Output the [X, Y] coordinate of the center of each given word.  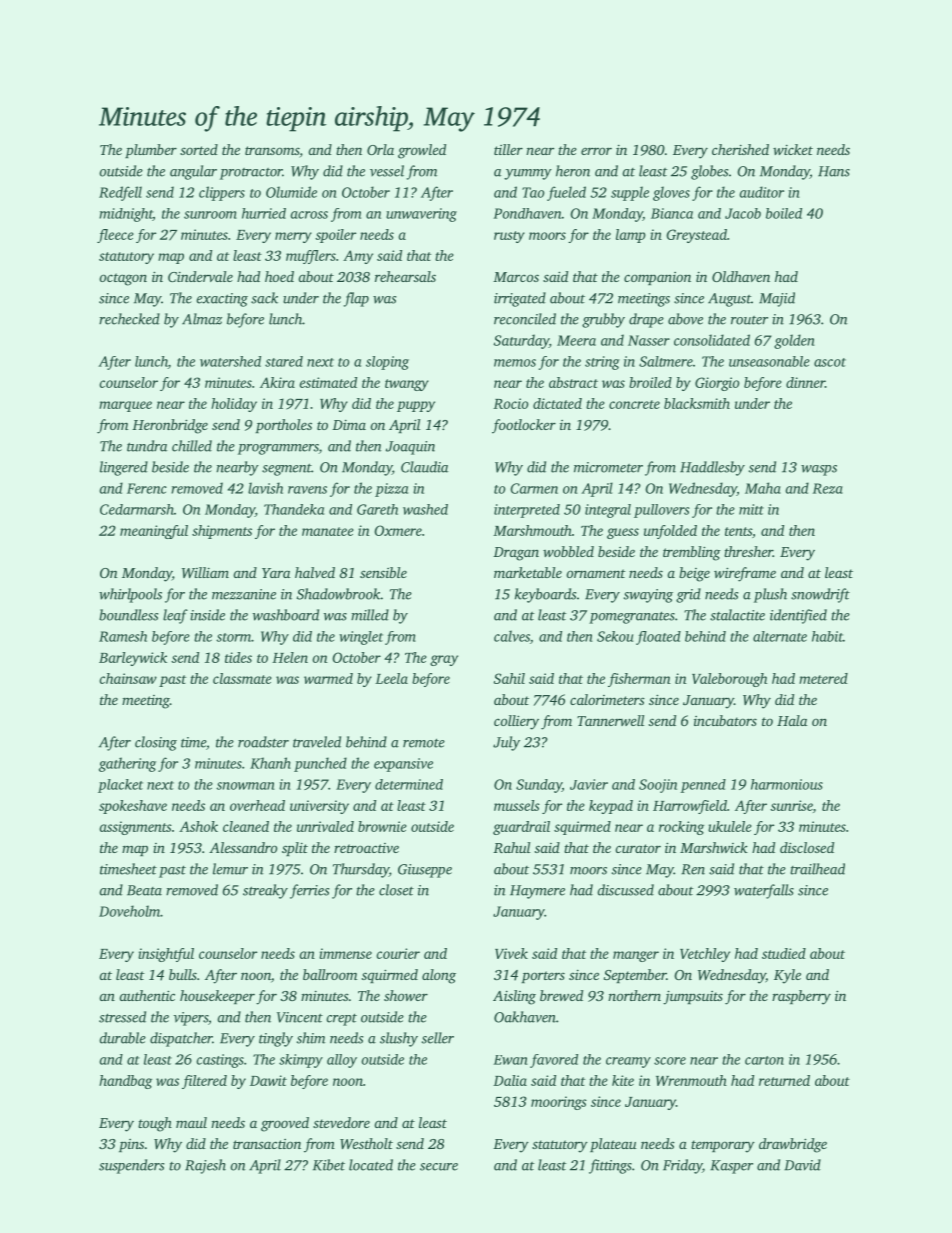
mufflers [311, 257]
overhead [257, 805]
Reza [828, 488]
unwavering [421, 215]
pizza [391, 490]
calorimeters [607, 699]
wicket [793, 149]
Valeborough [729, 680]
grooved [285, 1124]
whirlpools [130, 595]
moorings [559, 1103]
